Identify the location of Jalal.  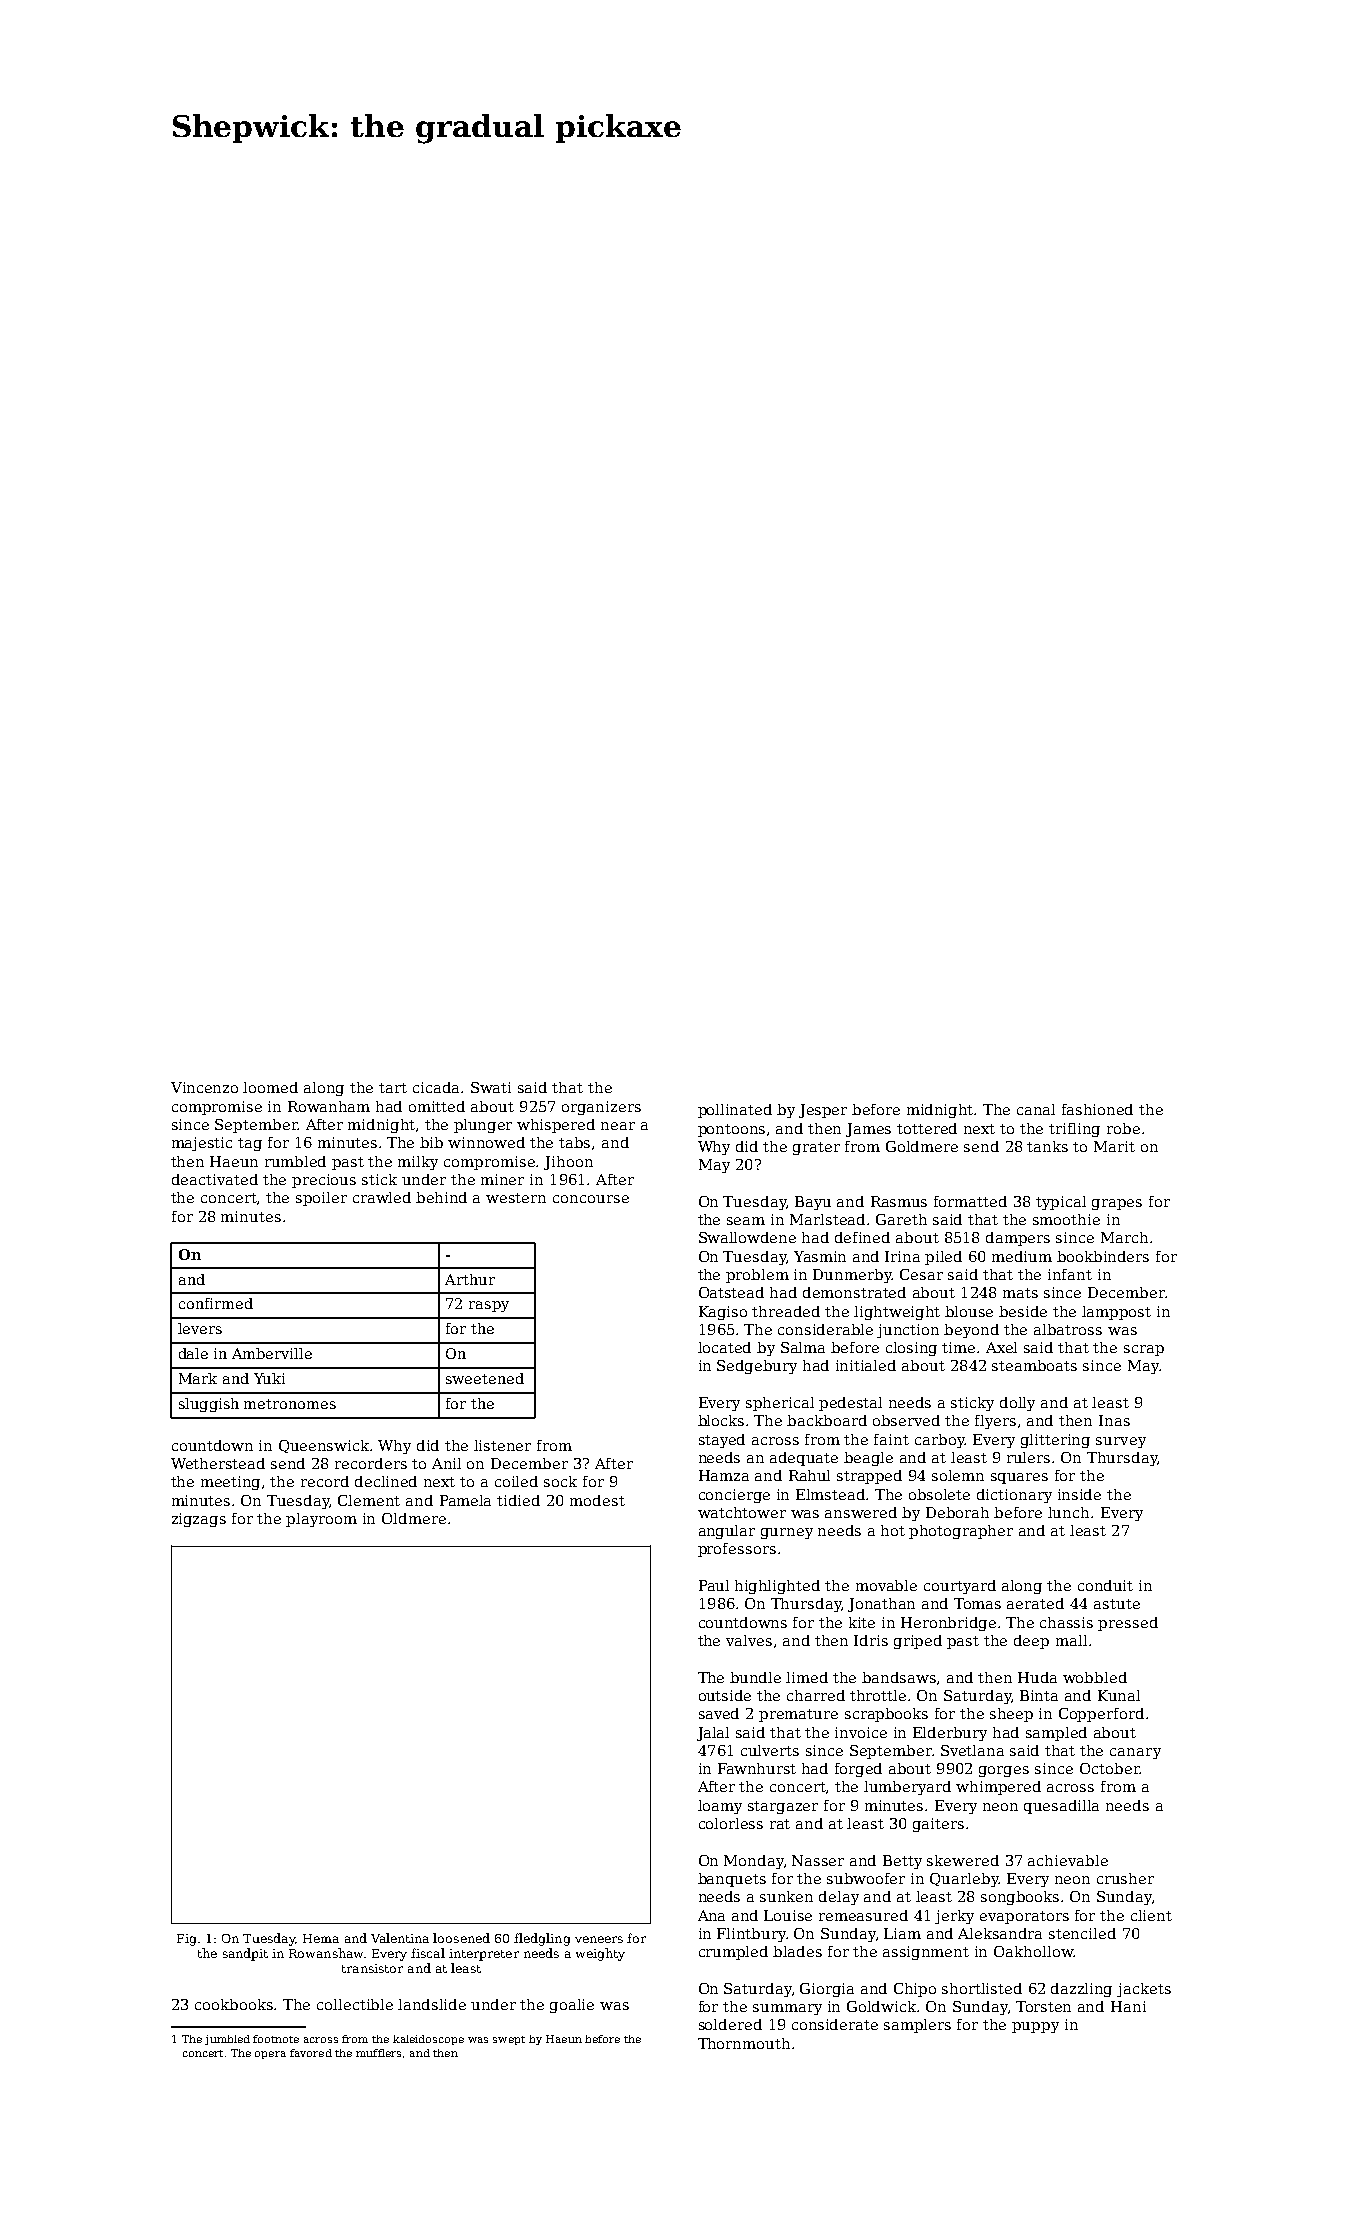
(713, 1734).
